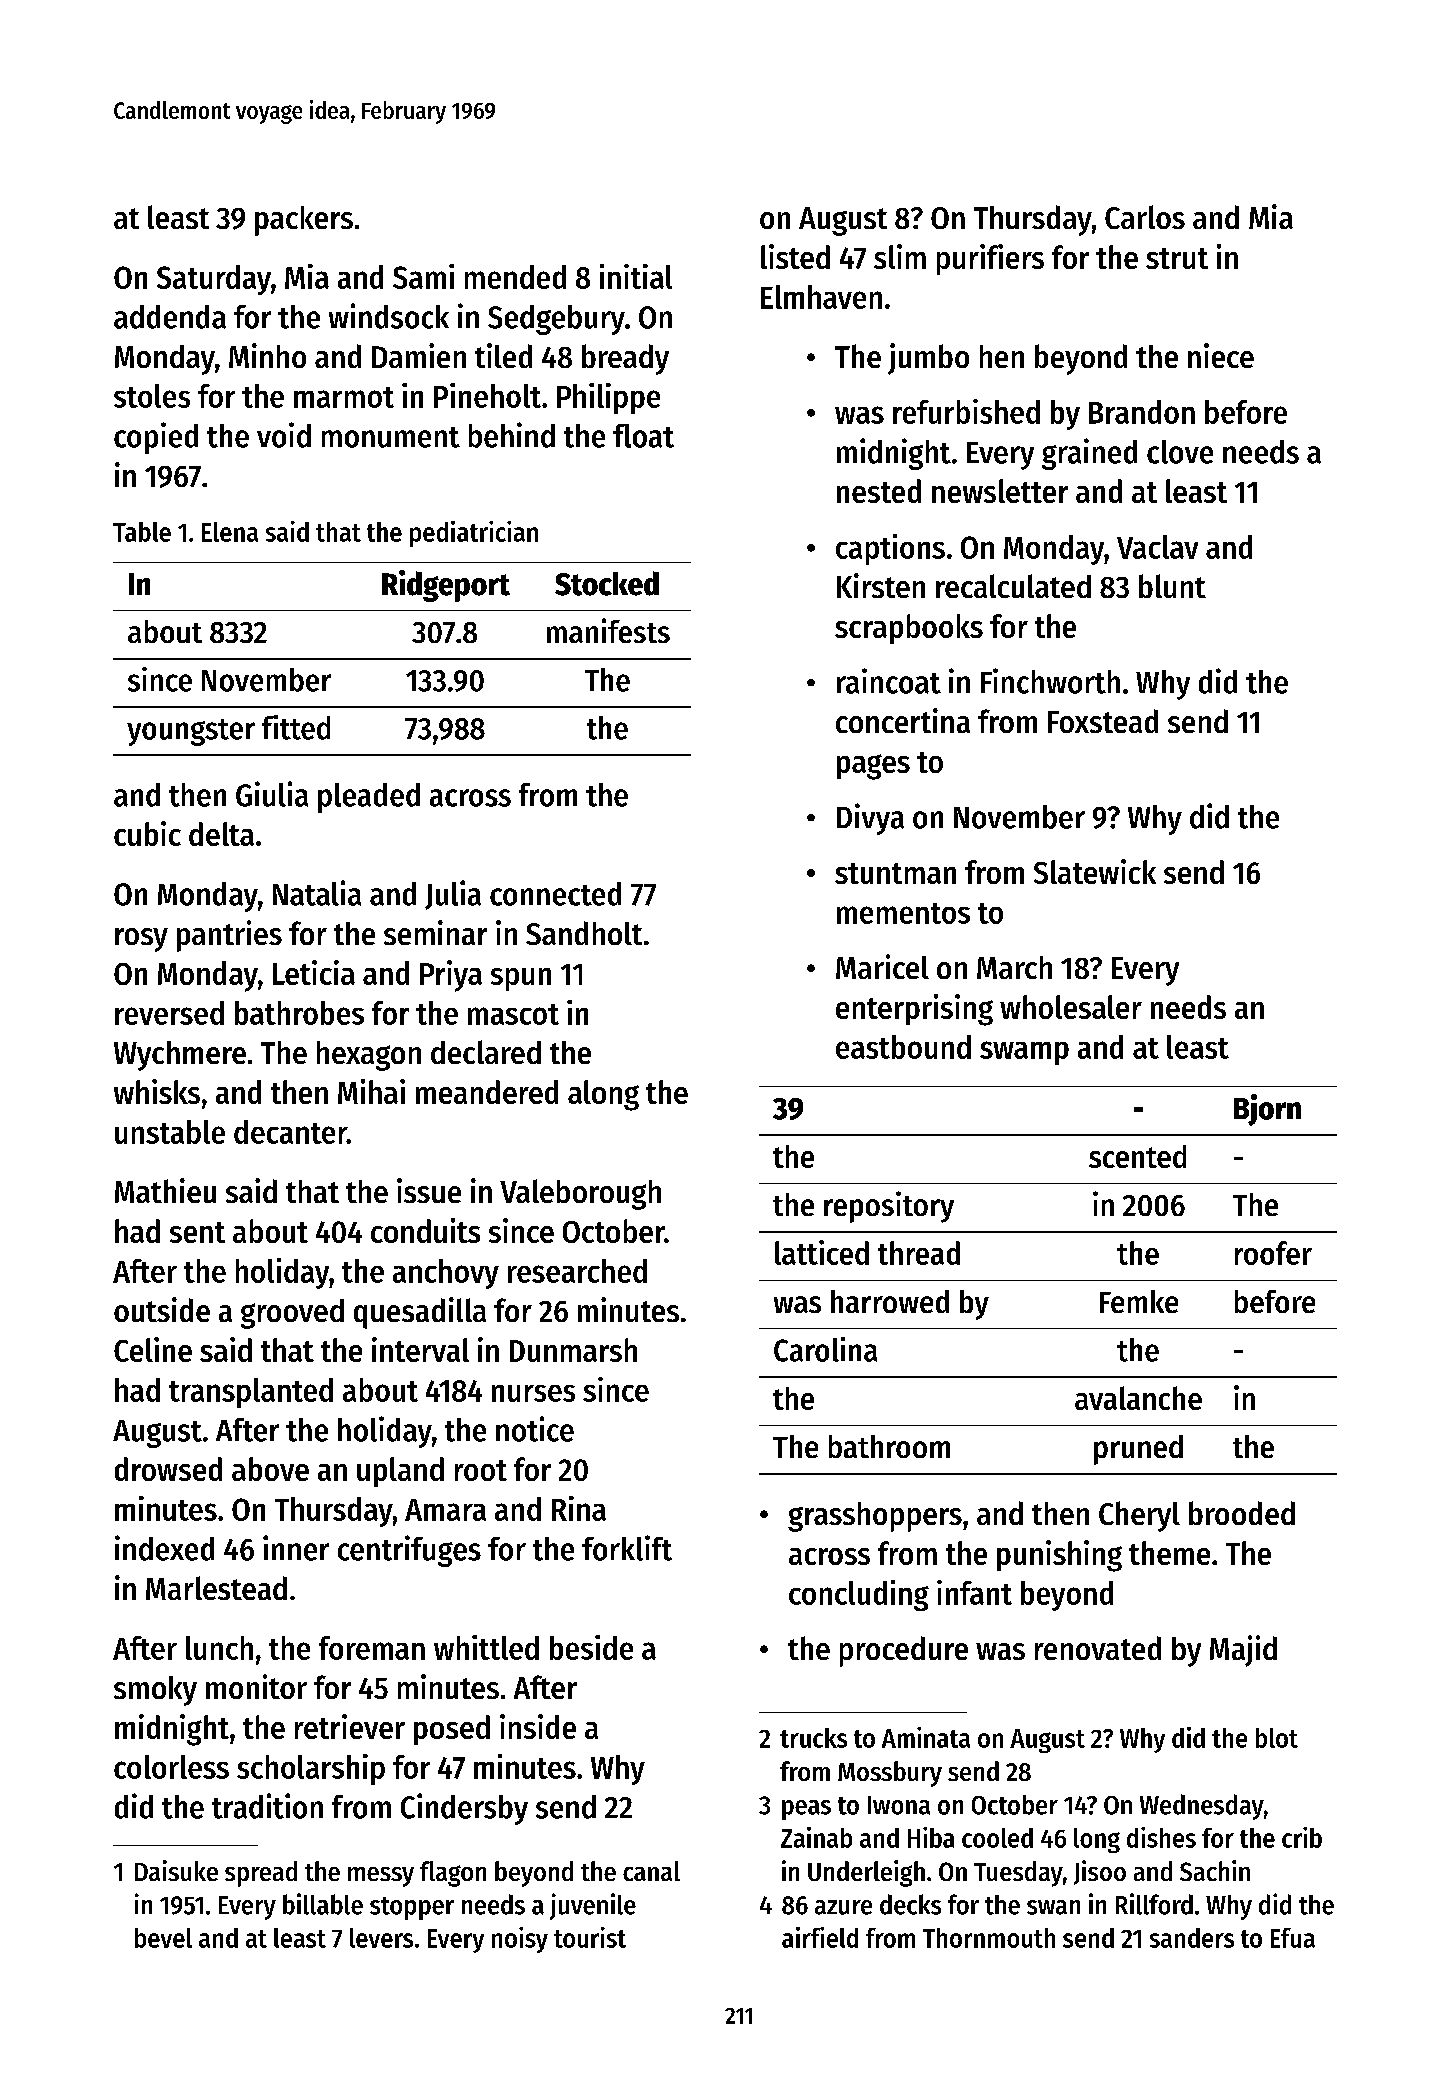 This document has width=1450, height=2100. What do you see at coordinates (990, 259) in the document?
I see `purifiers` at bounding box center [990, 259].
